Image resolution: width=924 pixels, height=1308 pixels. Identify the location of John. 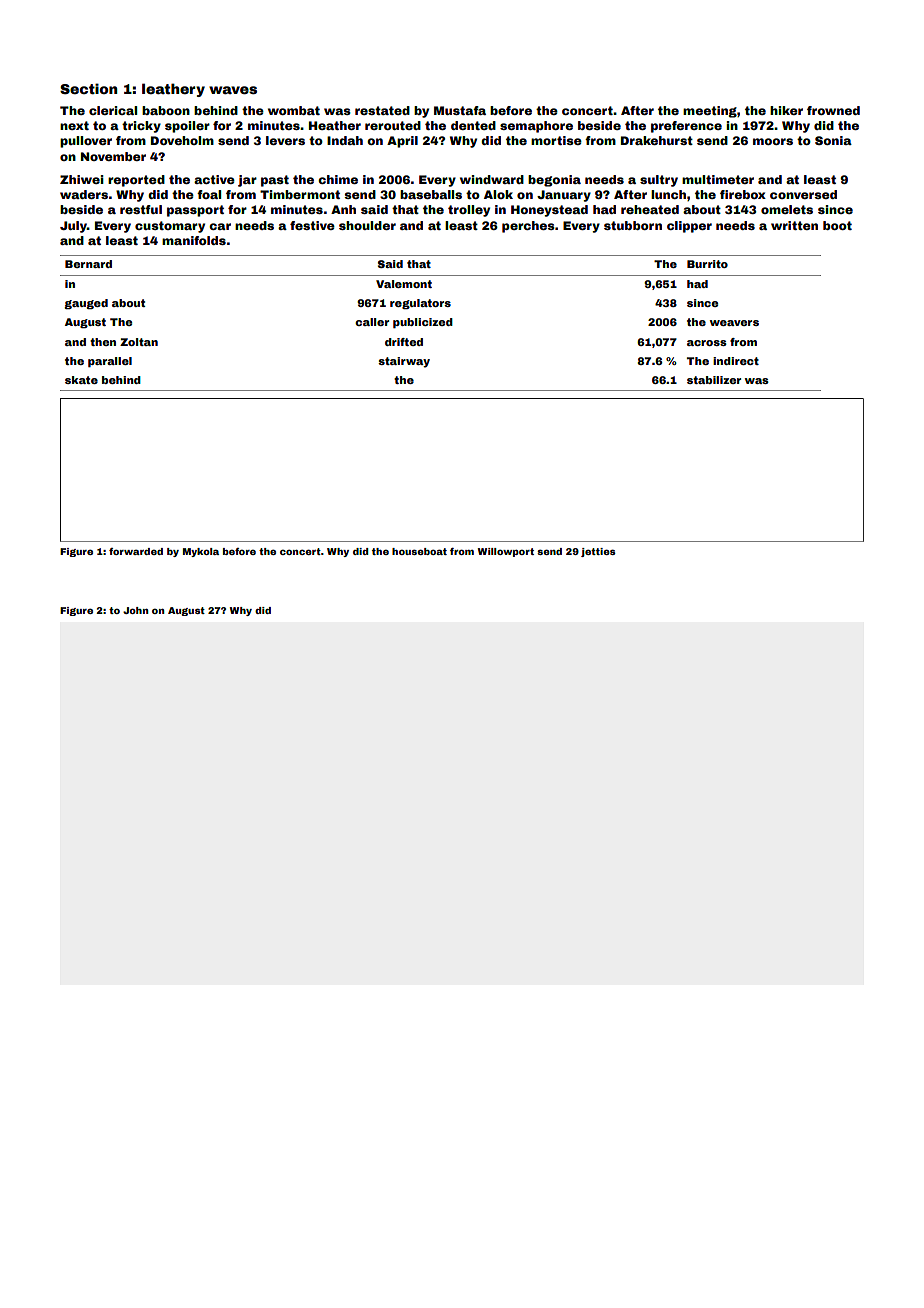
(136, 610).
